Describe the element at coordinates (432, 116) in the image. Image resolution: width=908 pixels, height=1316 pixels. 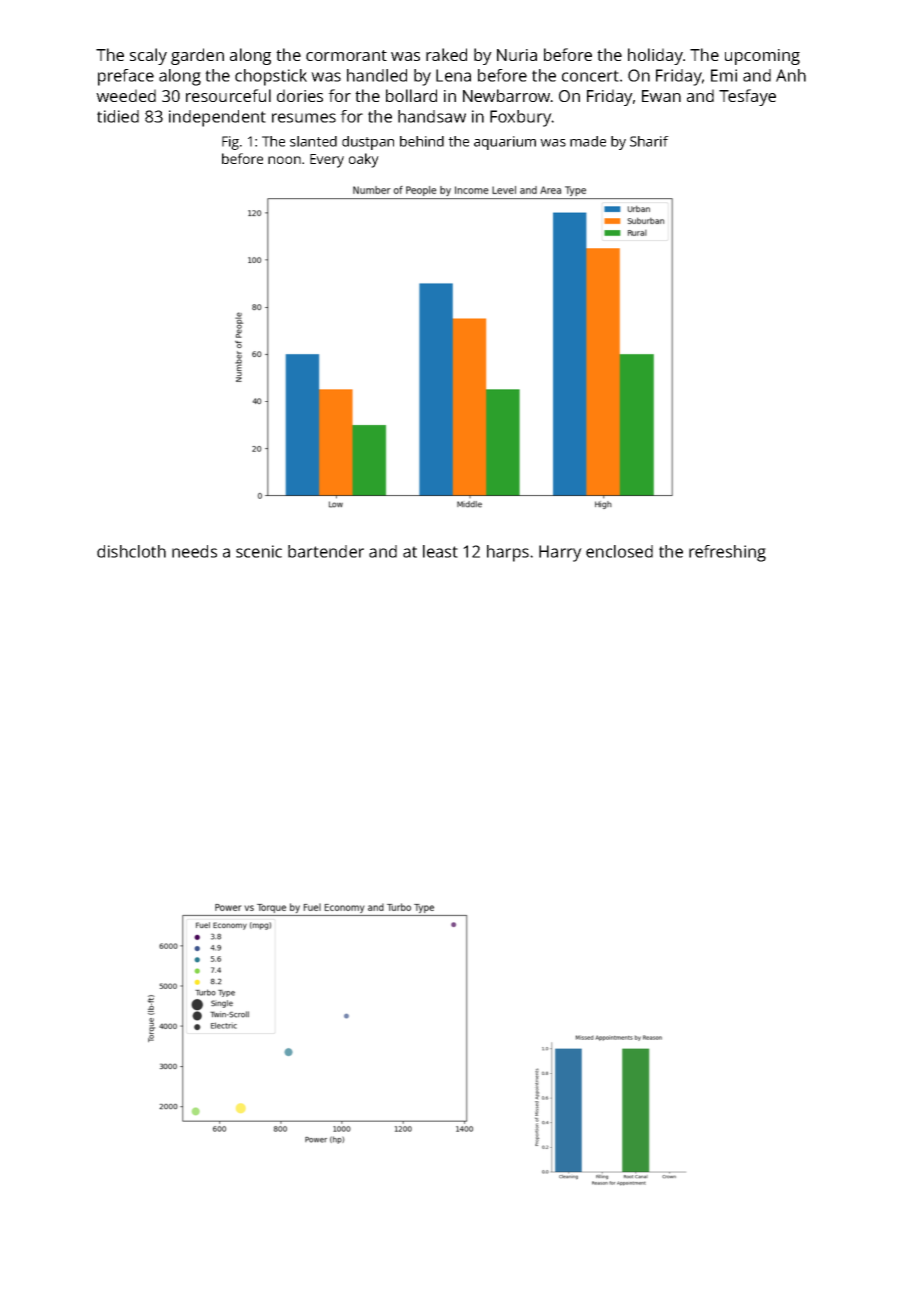
I see `handsaw` at that location.
